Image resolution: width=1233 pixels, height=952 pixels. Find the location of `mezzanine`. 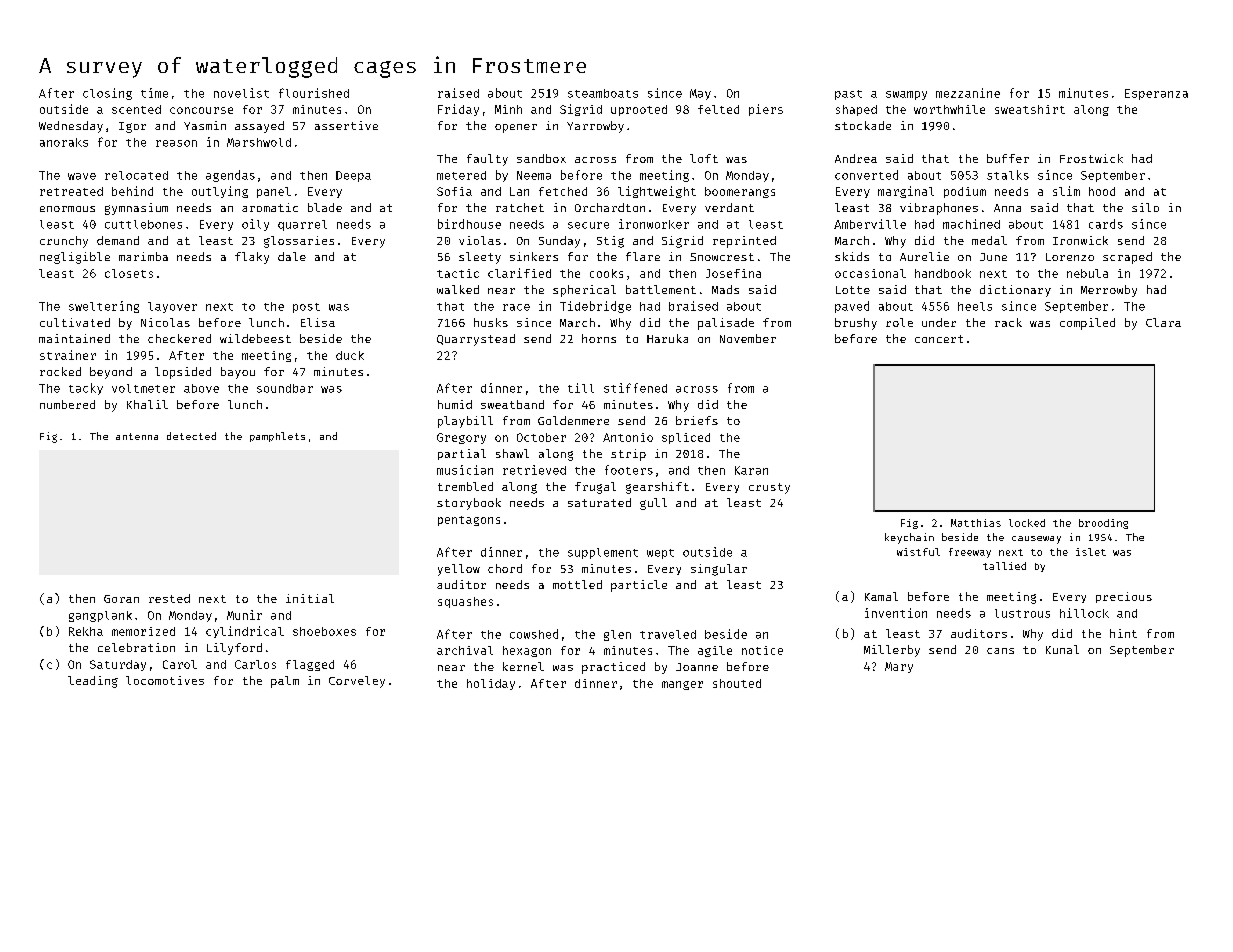

mezzanine is located at coordinates (968, 93).
